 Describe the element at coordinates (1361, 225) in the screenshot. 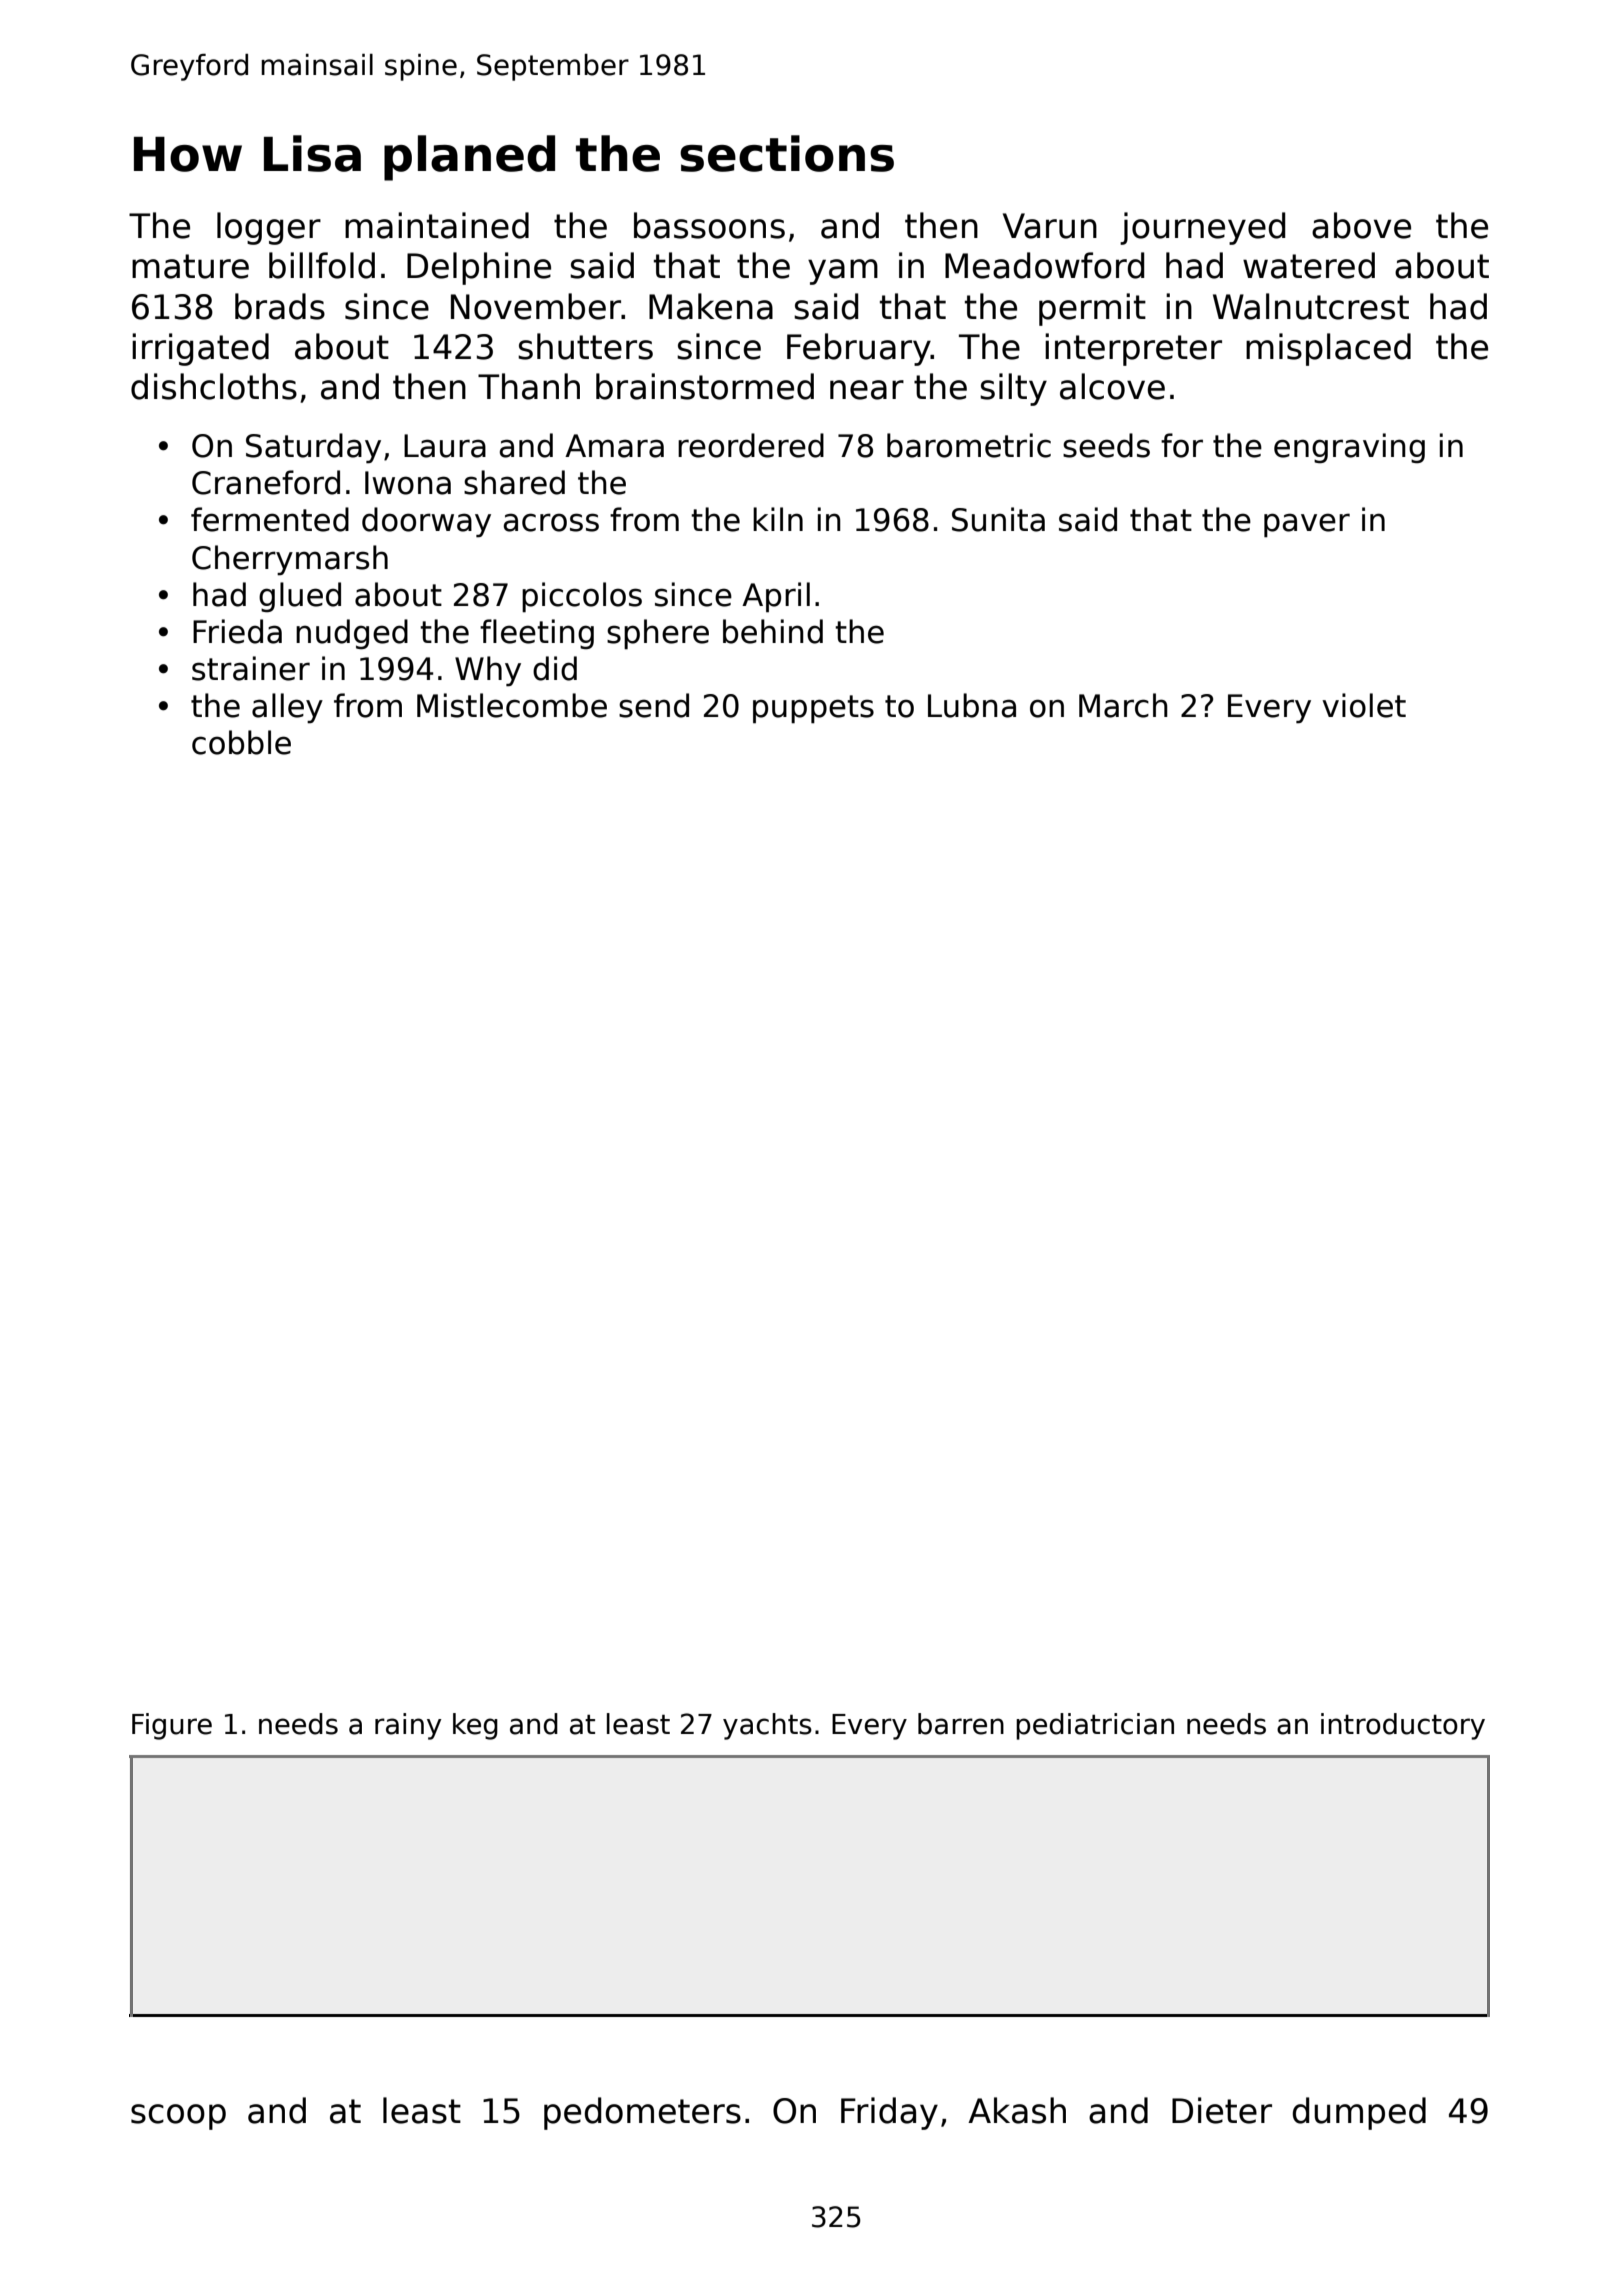

I see `above` at that location.
